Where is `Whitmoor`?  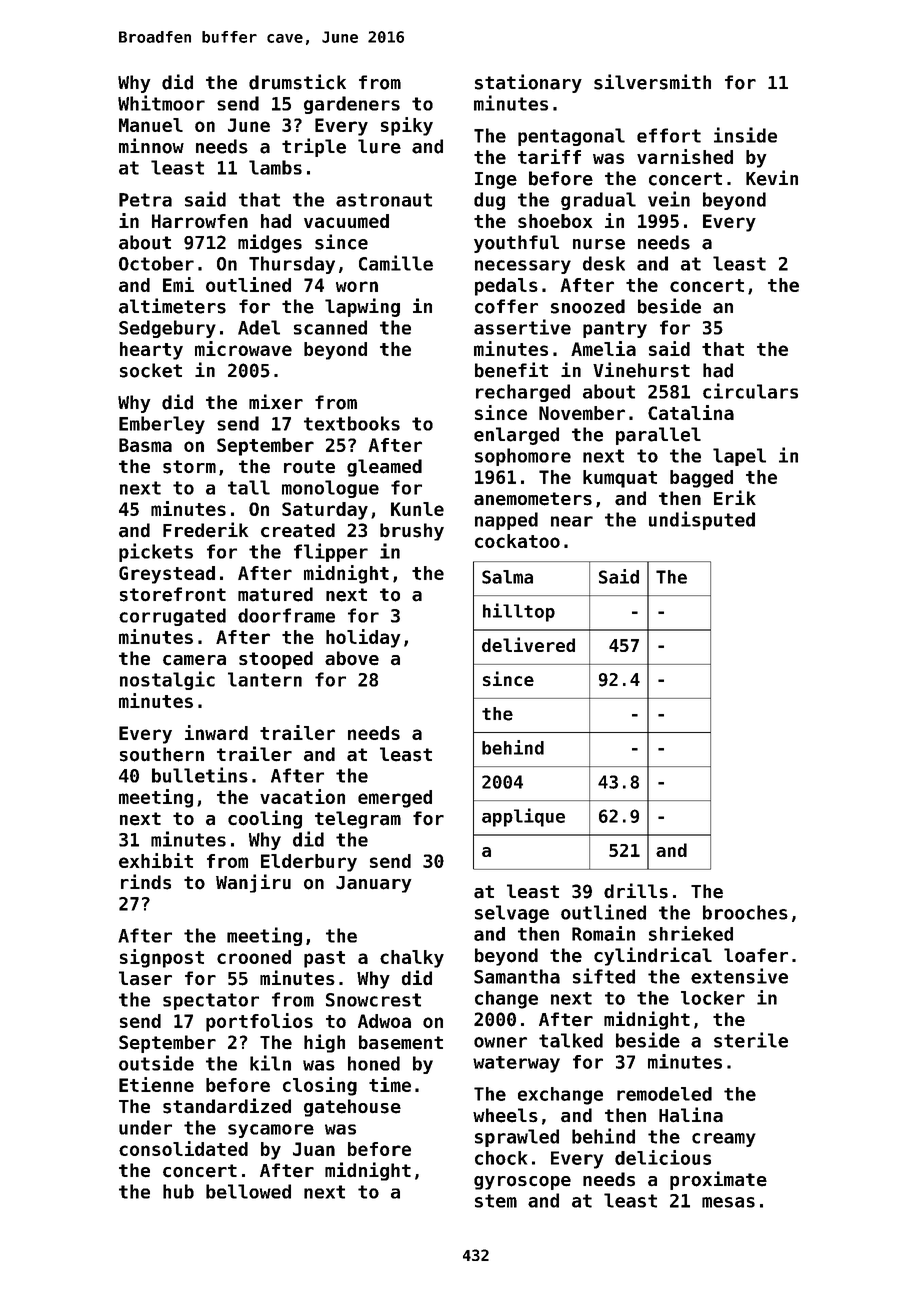 Whitmoor is located at coordinates (161, 103).
